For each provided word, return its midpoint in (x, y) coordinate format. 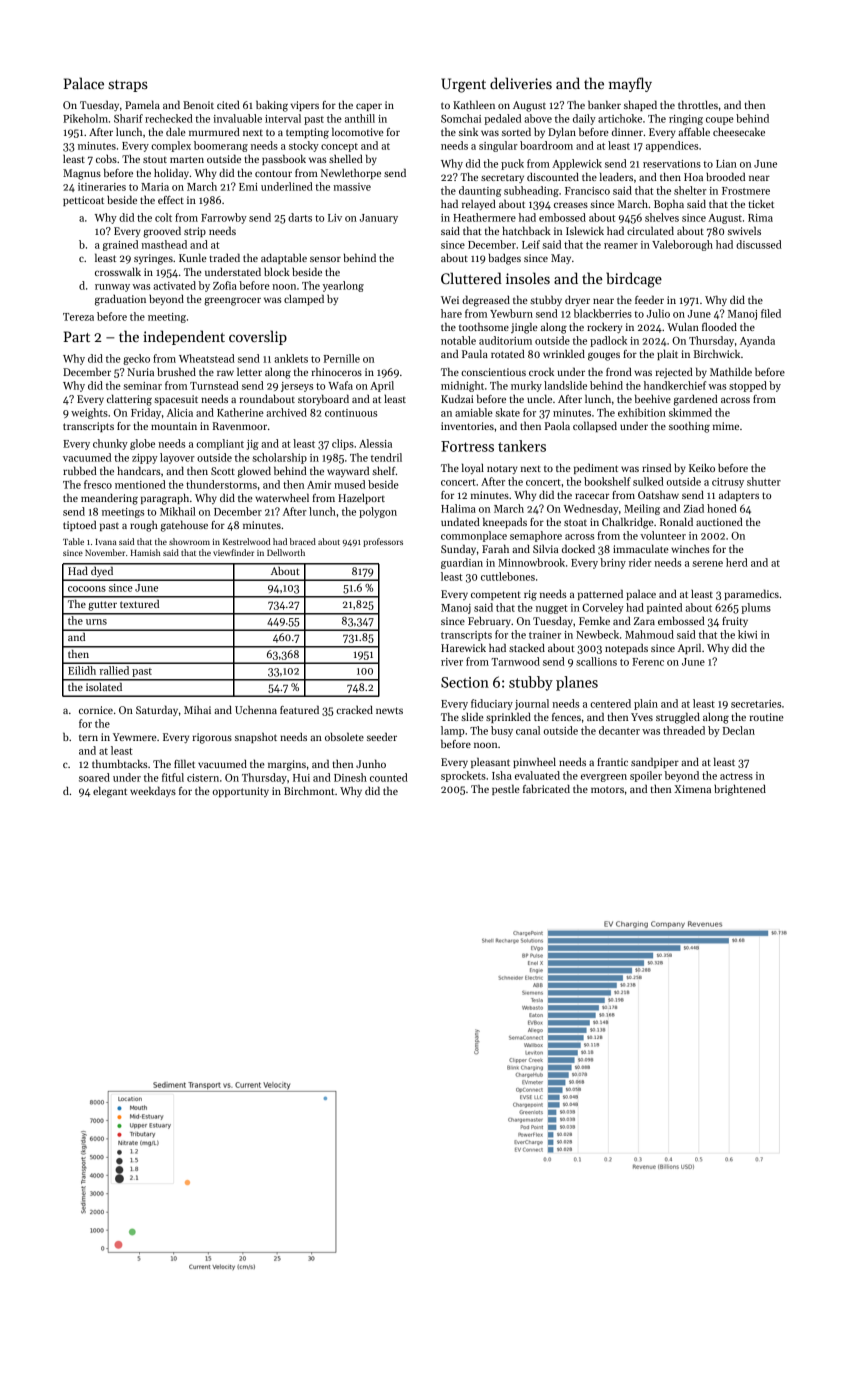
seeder (382, 736)
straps (128, 86)
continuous (351, 413)
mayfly (630, 84)
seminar (142, 386)
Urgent (463, 85)
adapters (739, 496)
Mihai (197, 709)
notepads (626, 648)
